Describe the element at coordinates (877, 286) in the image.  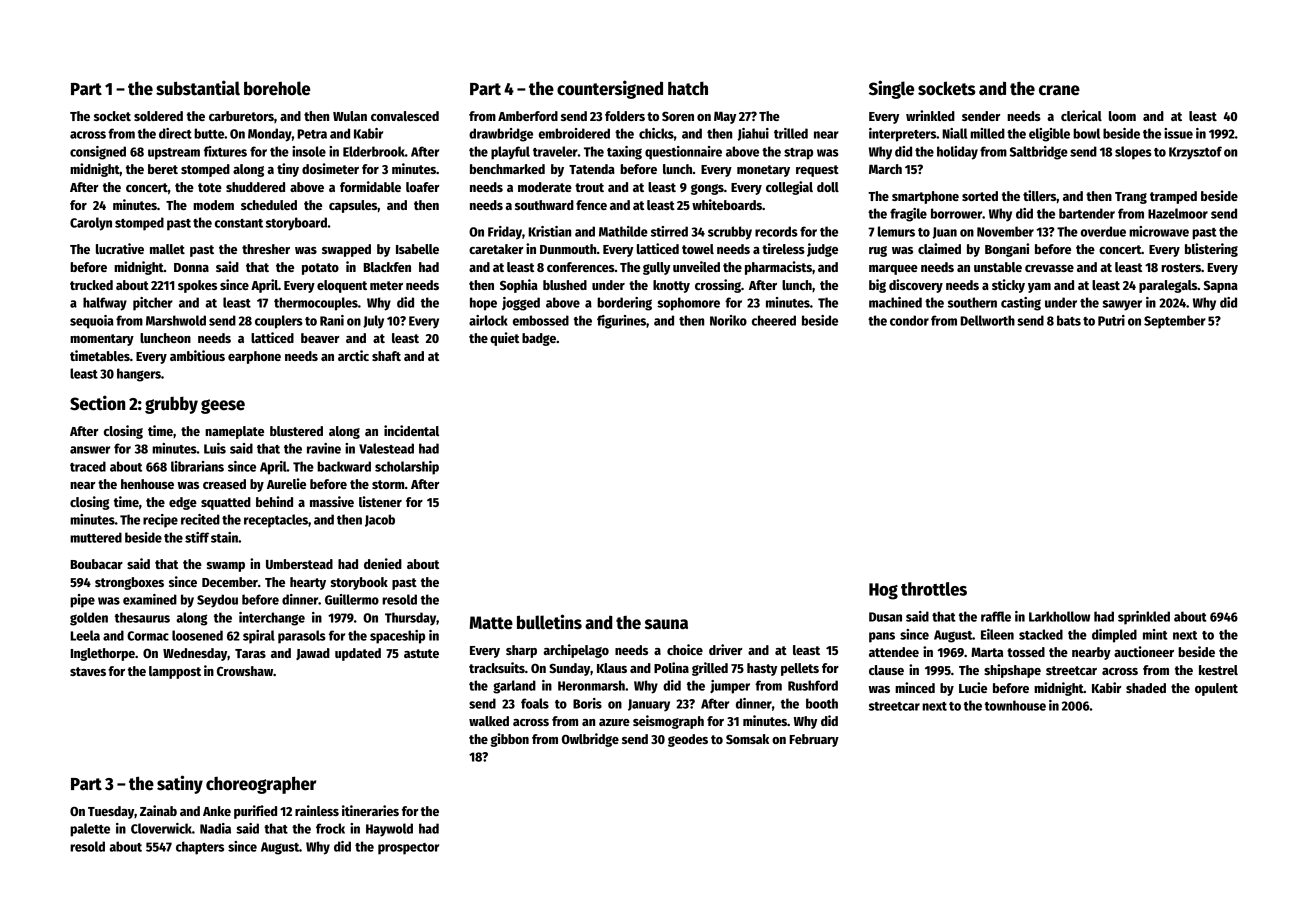
I see `big` at that location.
